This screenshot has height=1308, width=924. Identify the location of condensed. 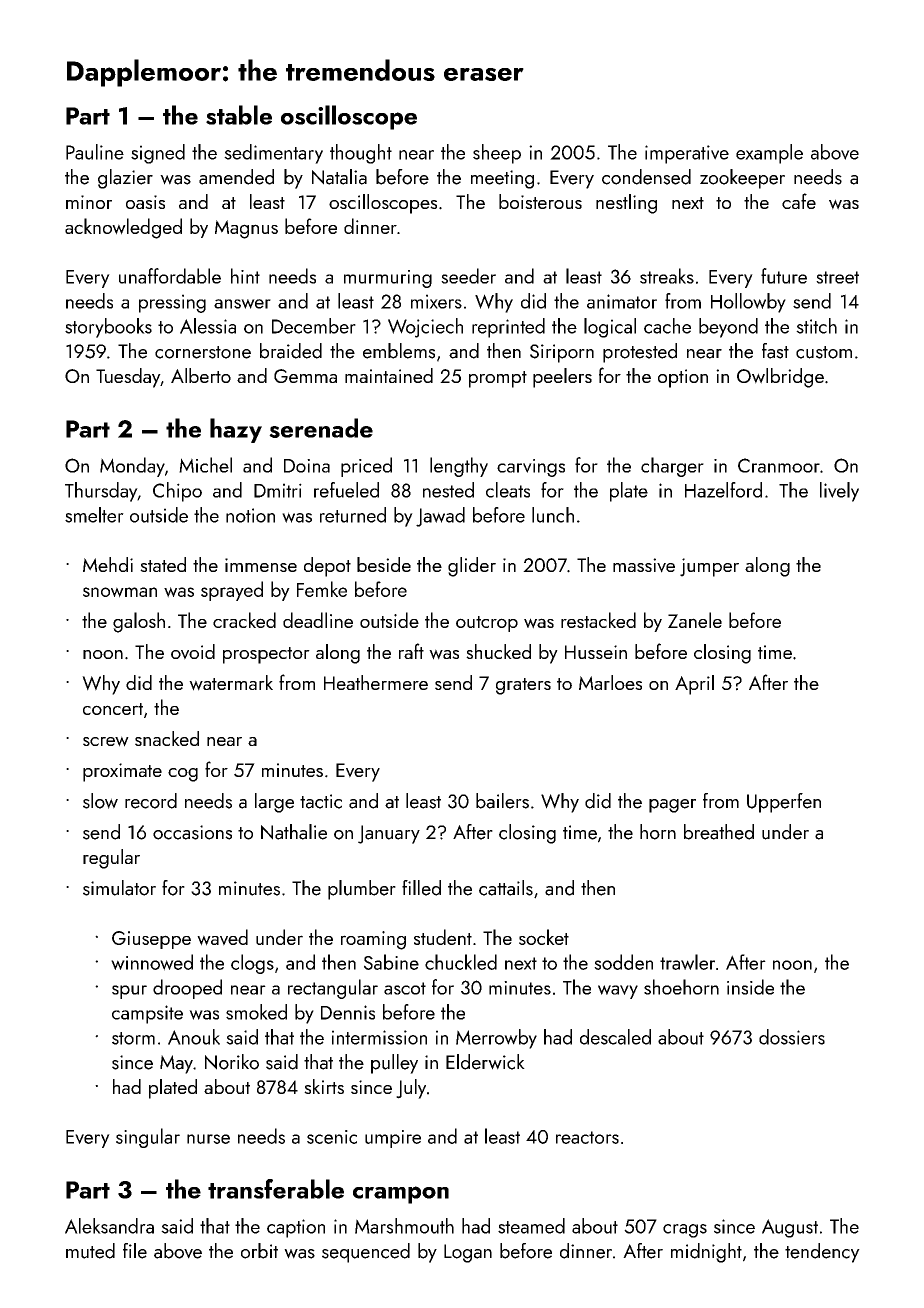
(646, 177).
